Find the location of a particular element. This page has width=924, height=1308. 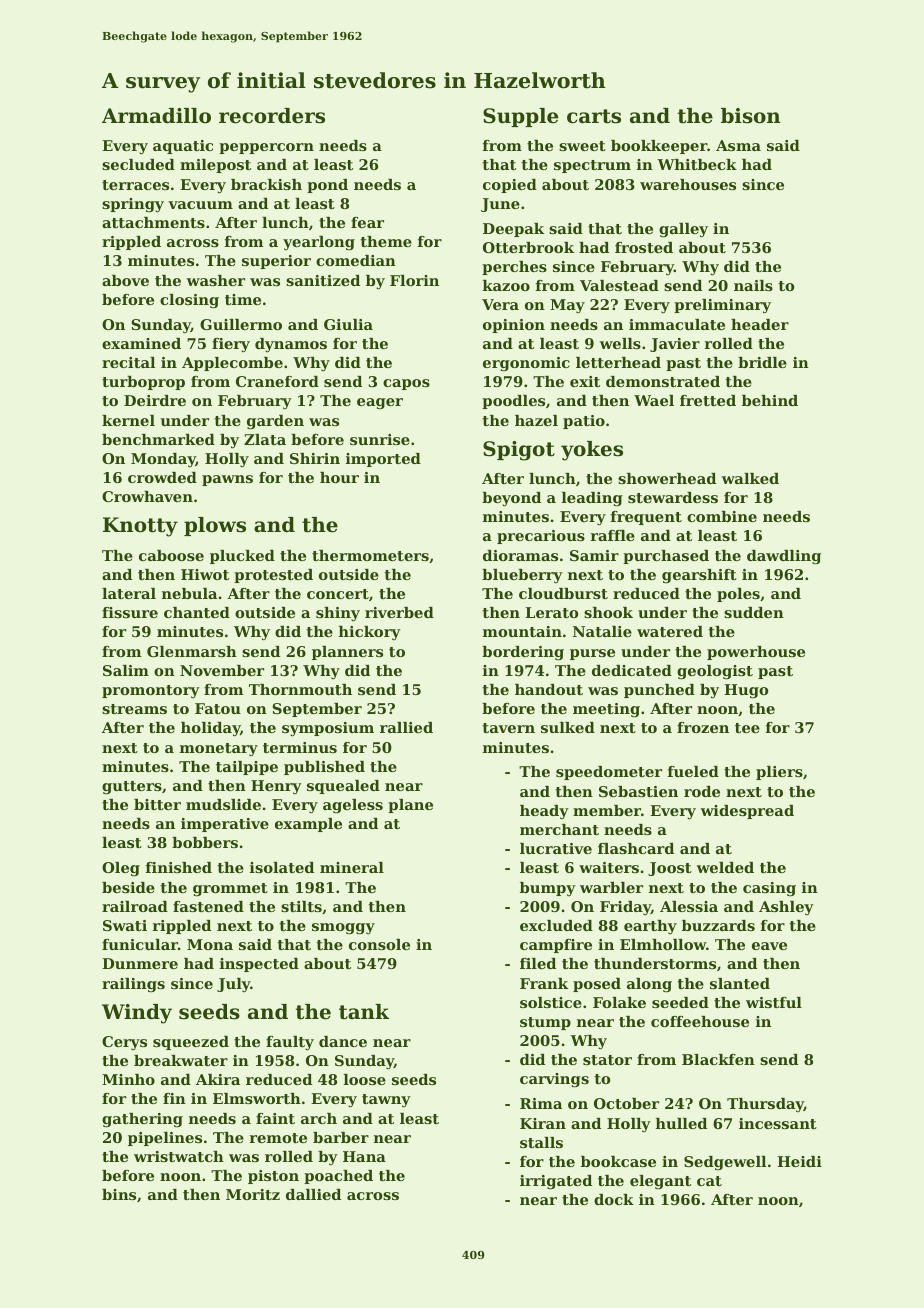

showerhead is located at coordinates (667, 478).
